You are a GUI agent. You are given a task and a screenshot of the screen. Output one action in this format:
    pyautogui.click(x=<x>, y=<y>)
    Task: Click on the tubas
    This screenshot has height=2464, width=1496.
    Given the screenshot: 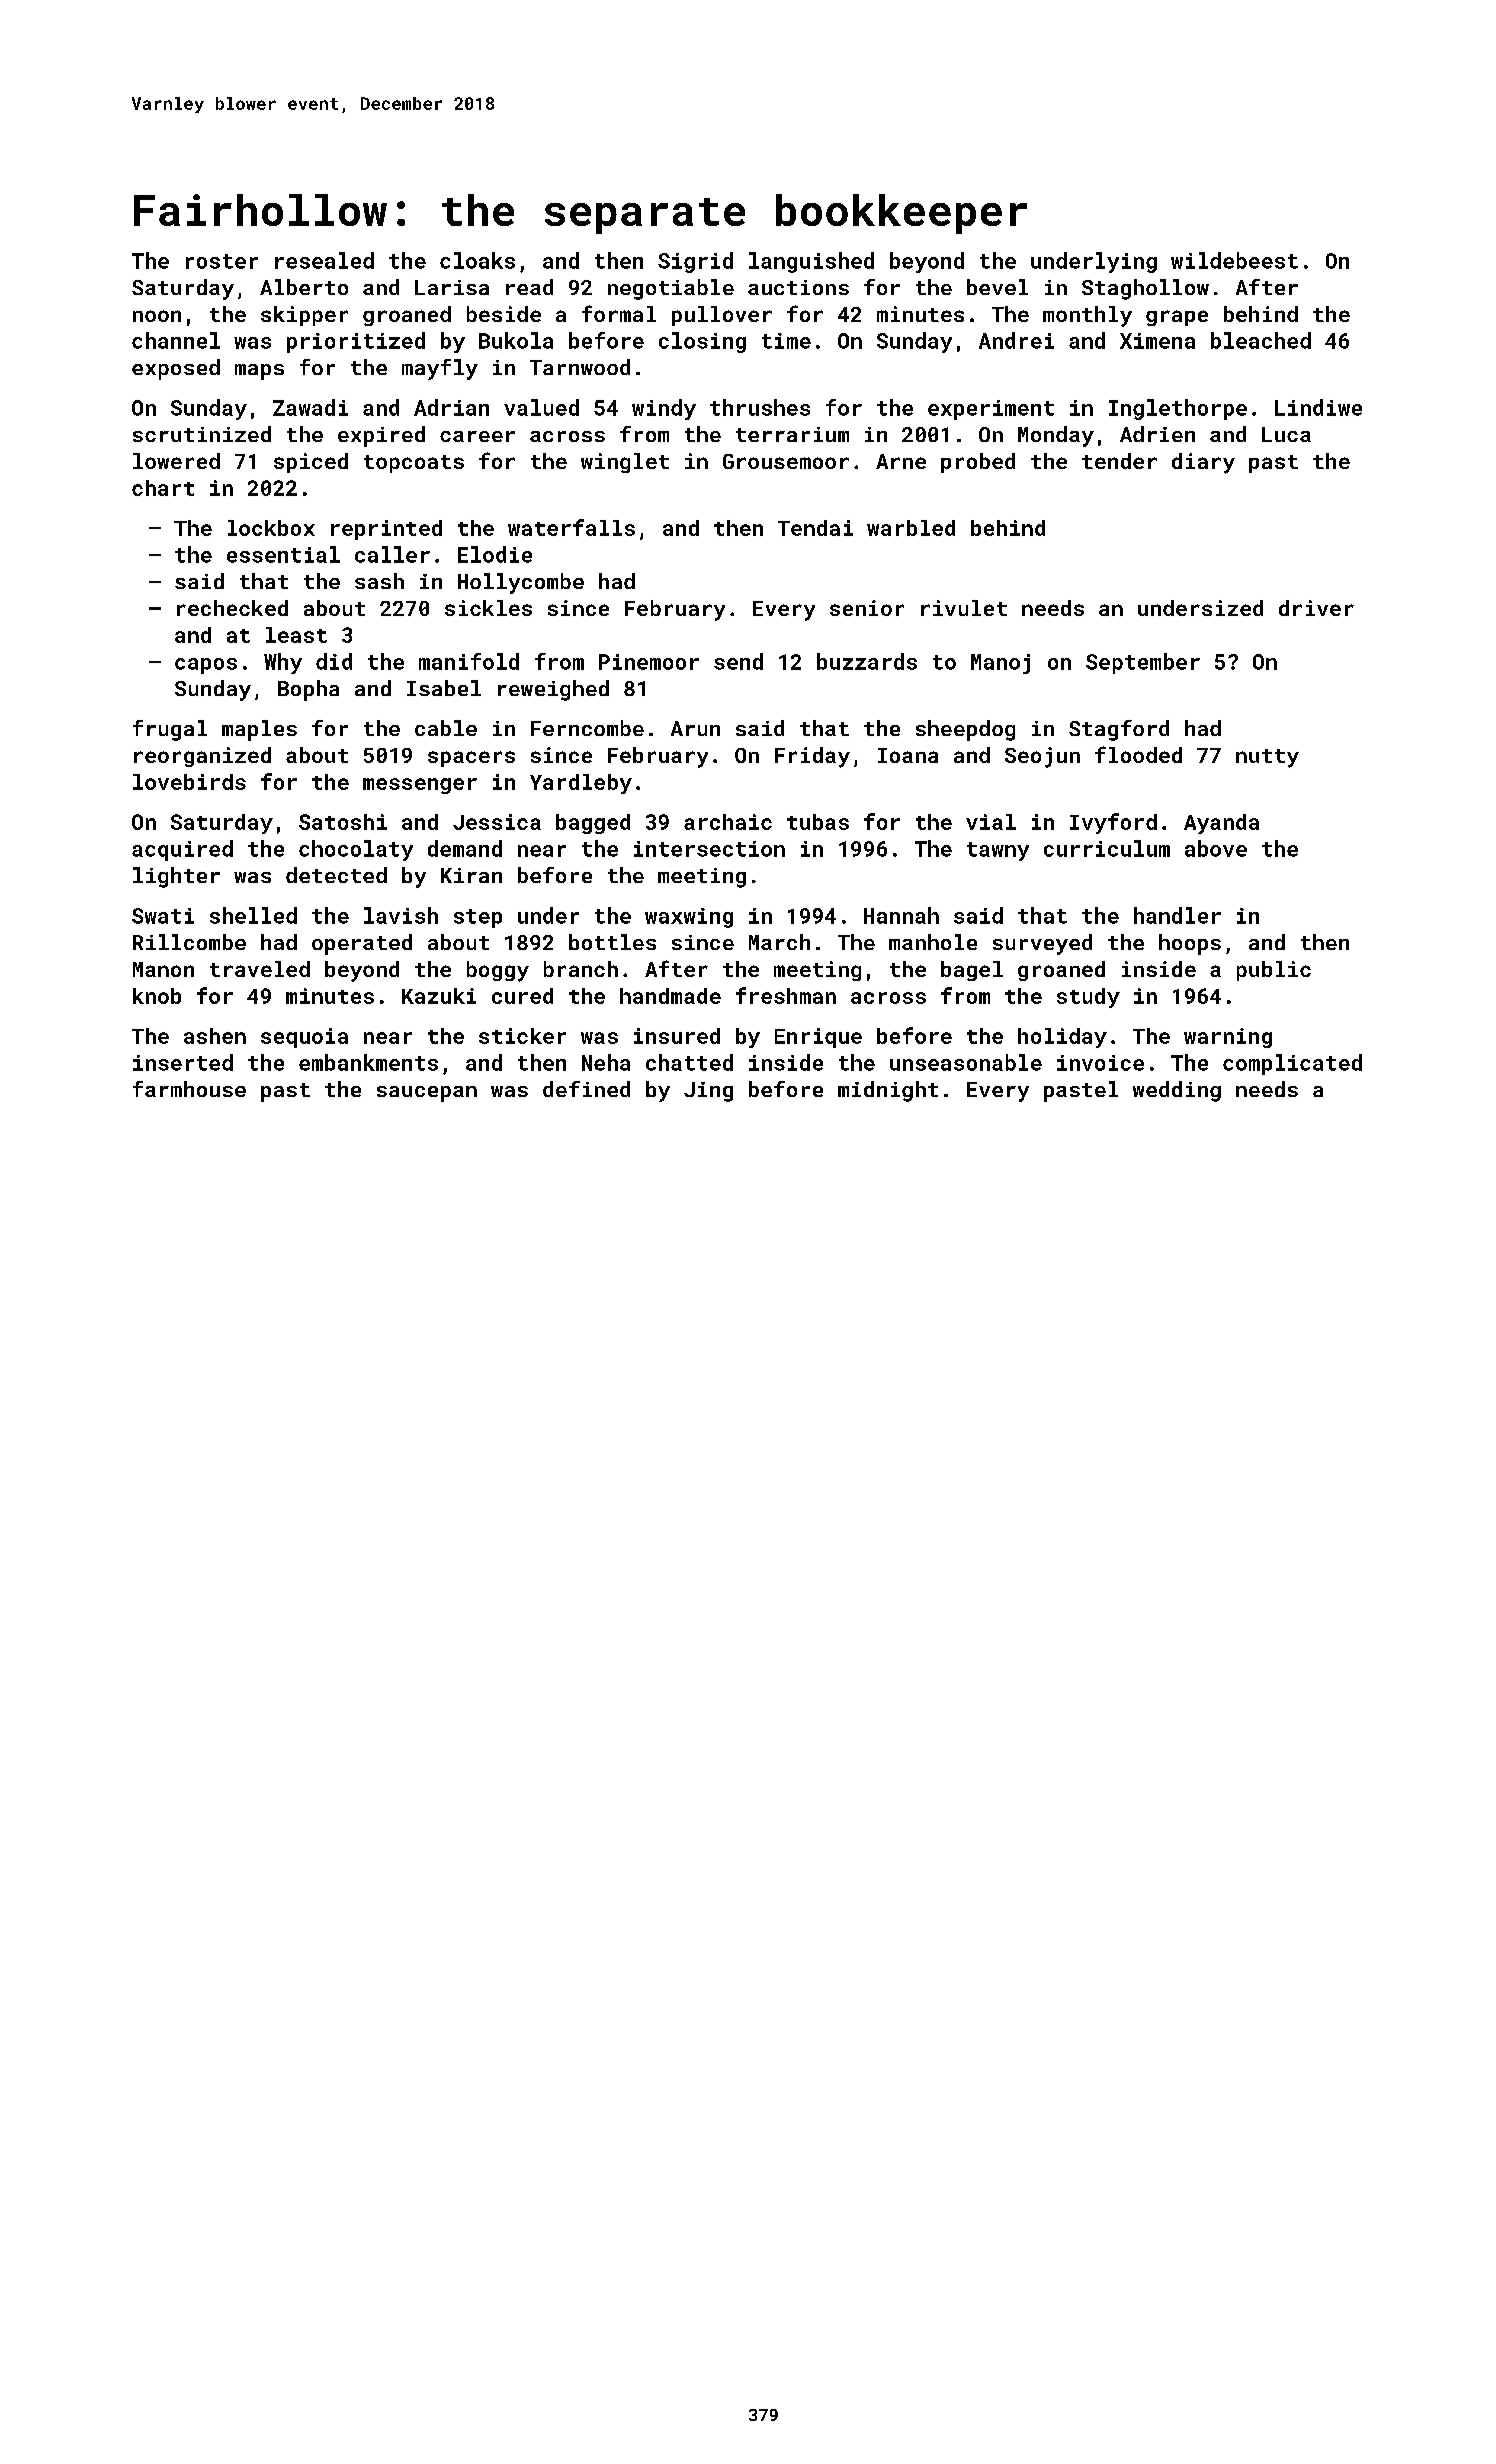 What is the action you would take?
    pyautogui.click(x=818, y=822)
